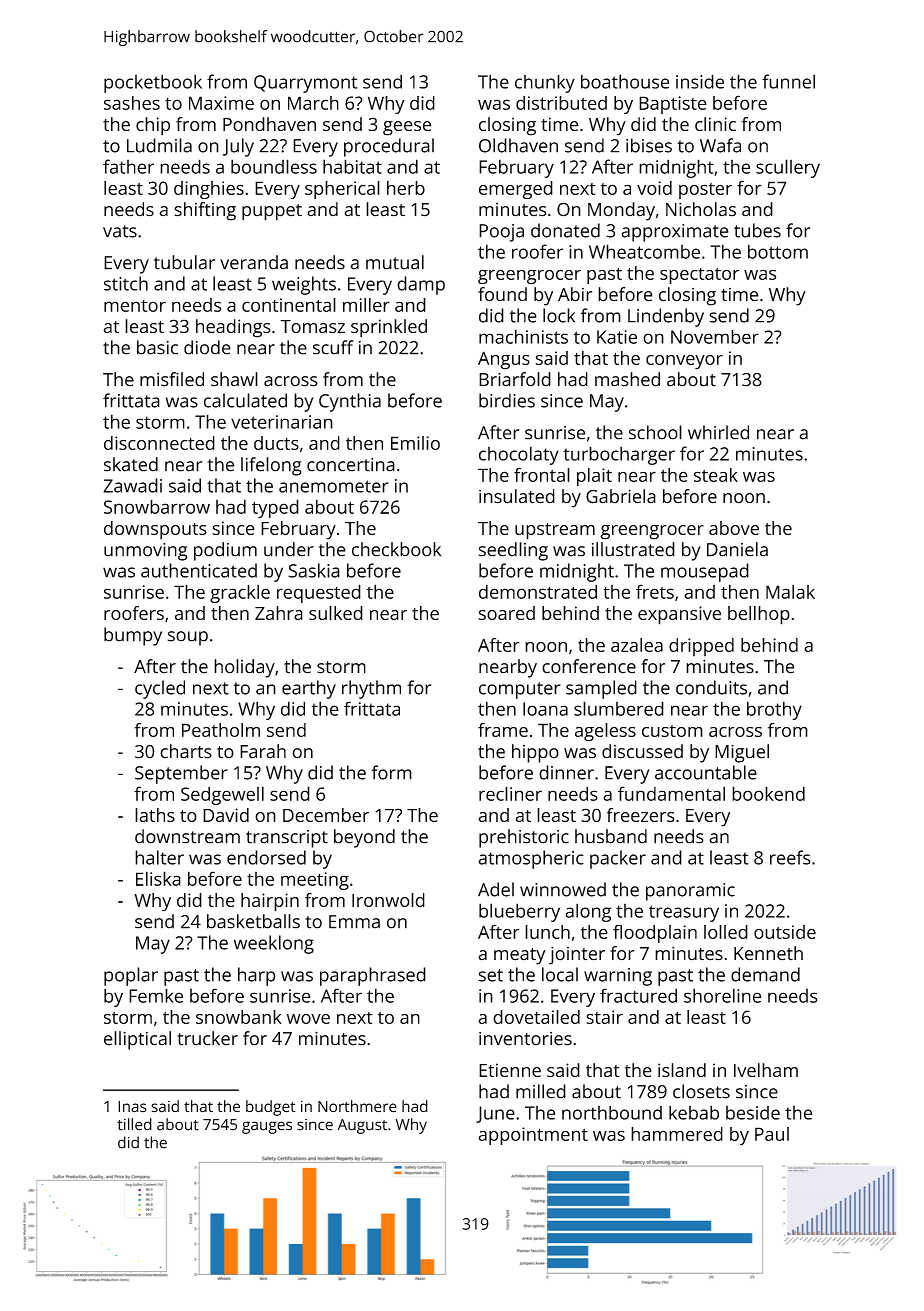  Describe the element at coordinates (395, 262) in the screenshot. I see `mutual` at that location.
